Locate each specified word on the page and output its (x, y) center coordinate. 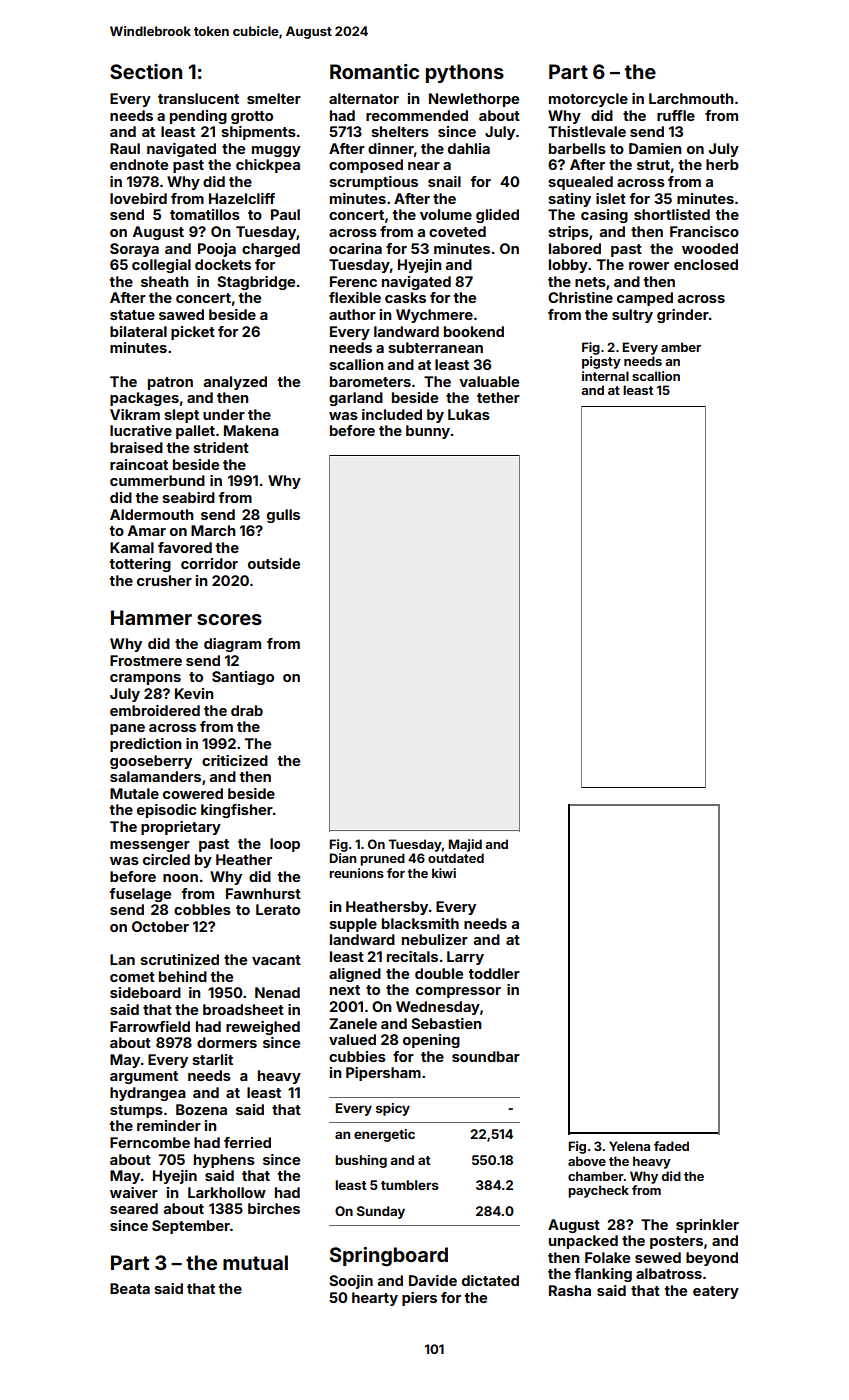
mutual (255, 1262)
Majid (465, 845)
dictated (490, 1280)
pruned (382, 859)
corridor (209, 563)
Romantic (374, 71)
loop (285, 845)
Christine (580, 297)
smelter (274, 98)
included (392, 414)
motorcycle (588, 100)
